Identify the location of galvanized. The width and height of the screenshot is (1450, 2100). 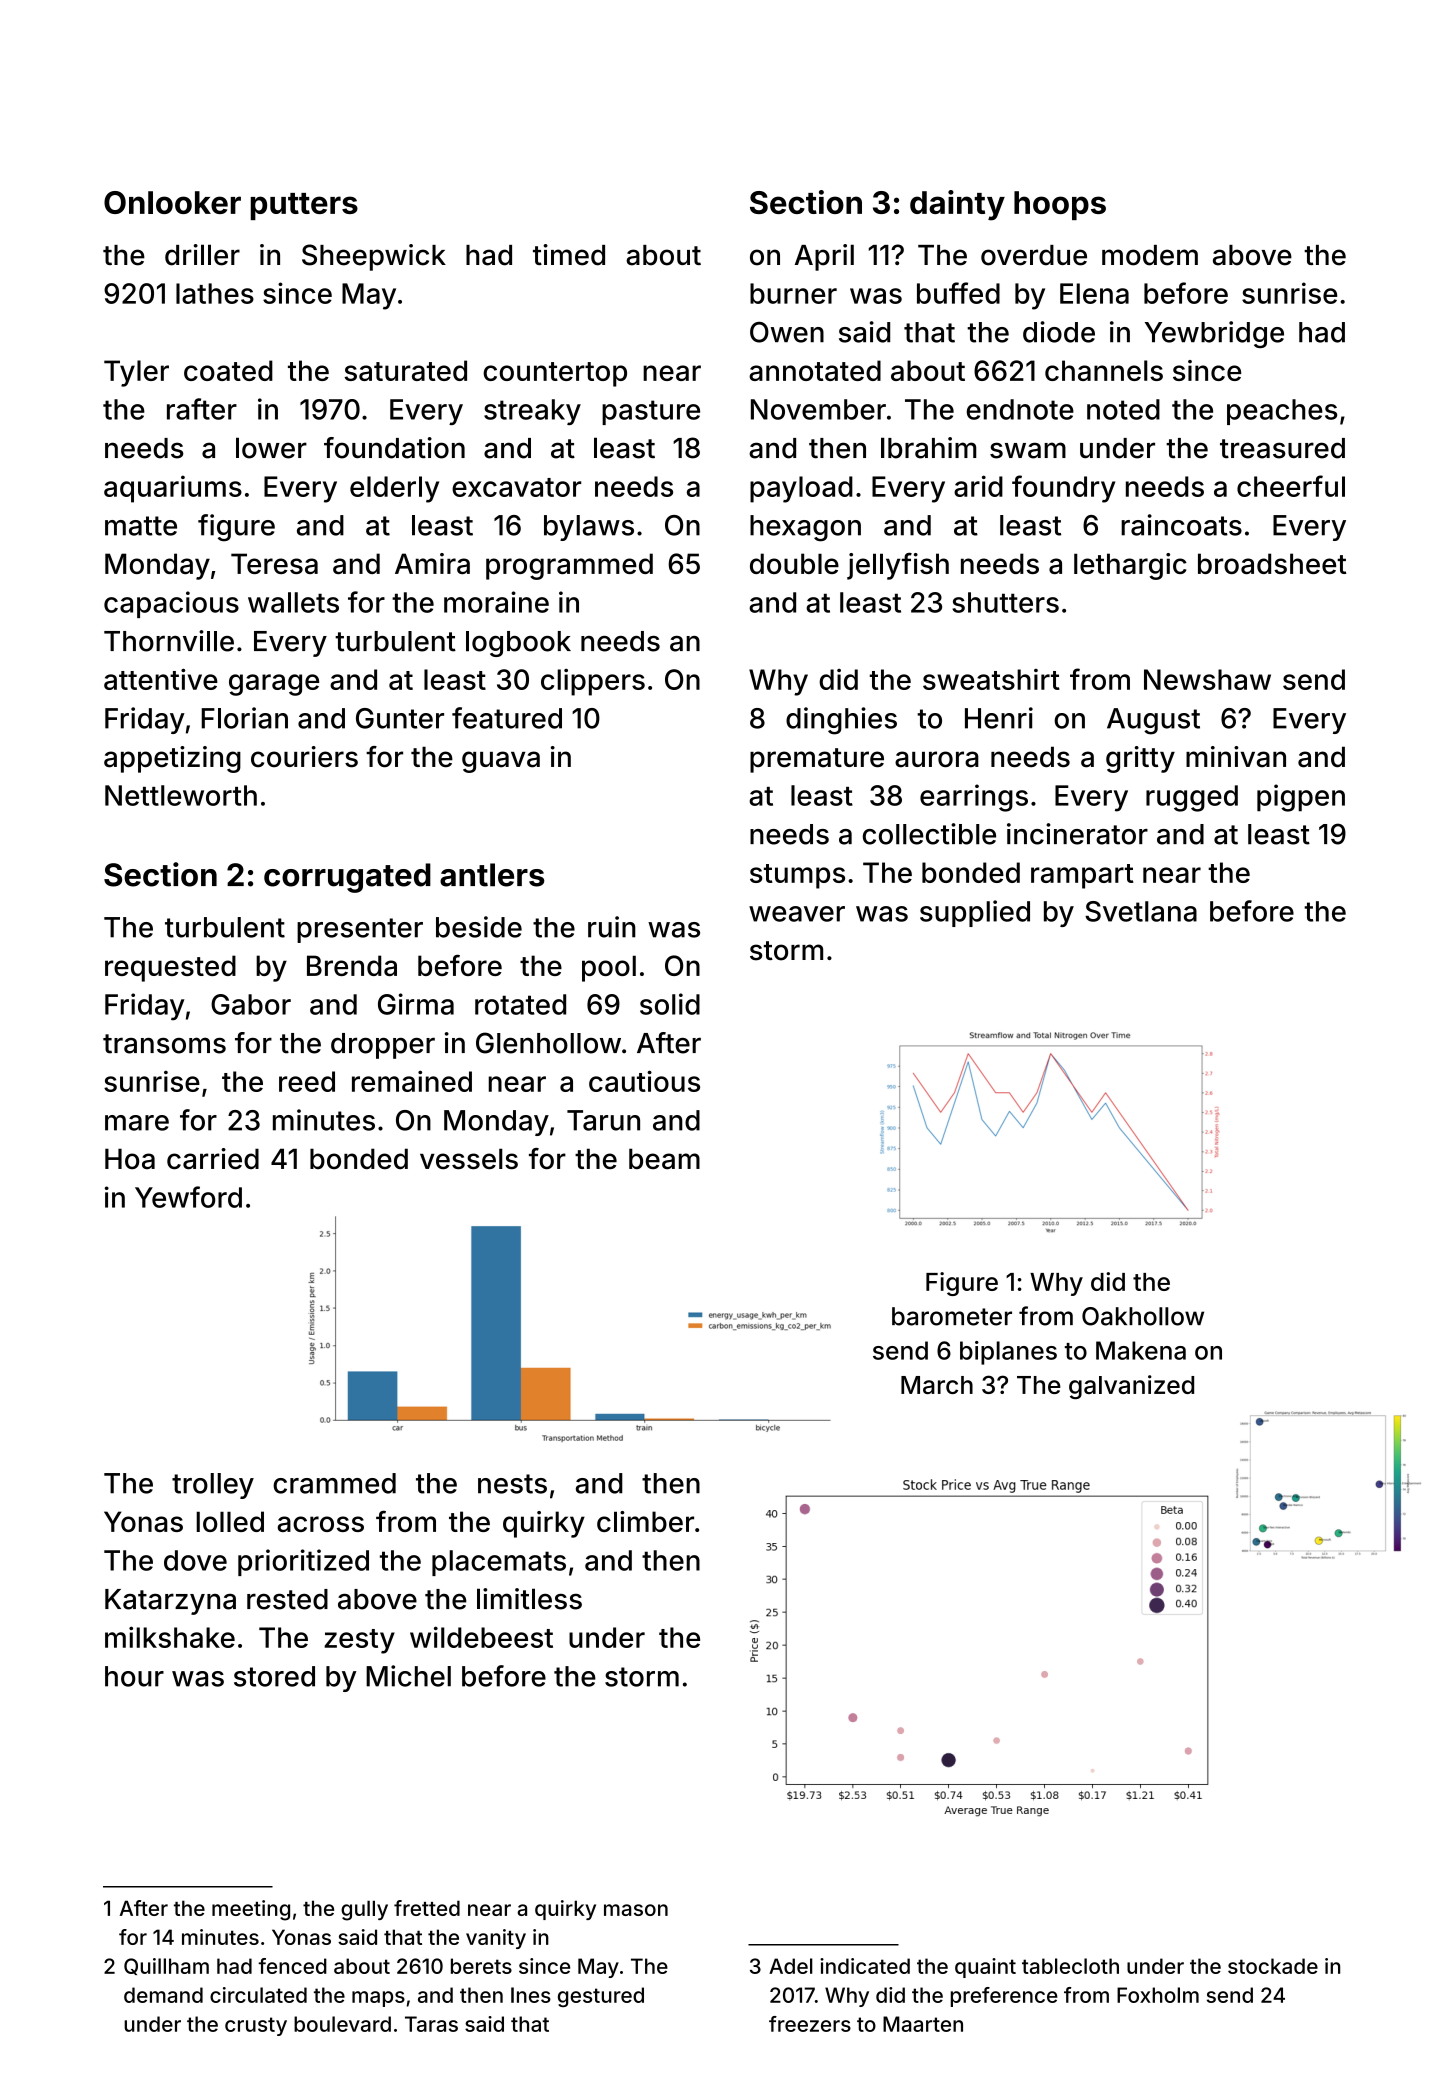
(1131, 1387).
